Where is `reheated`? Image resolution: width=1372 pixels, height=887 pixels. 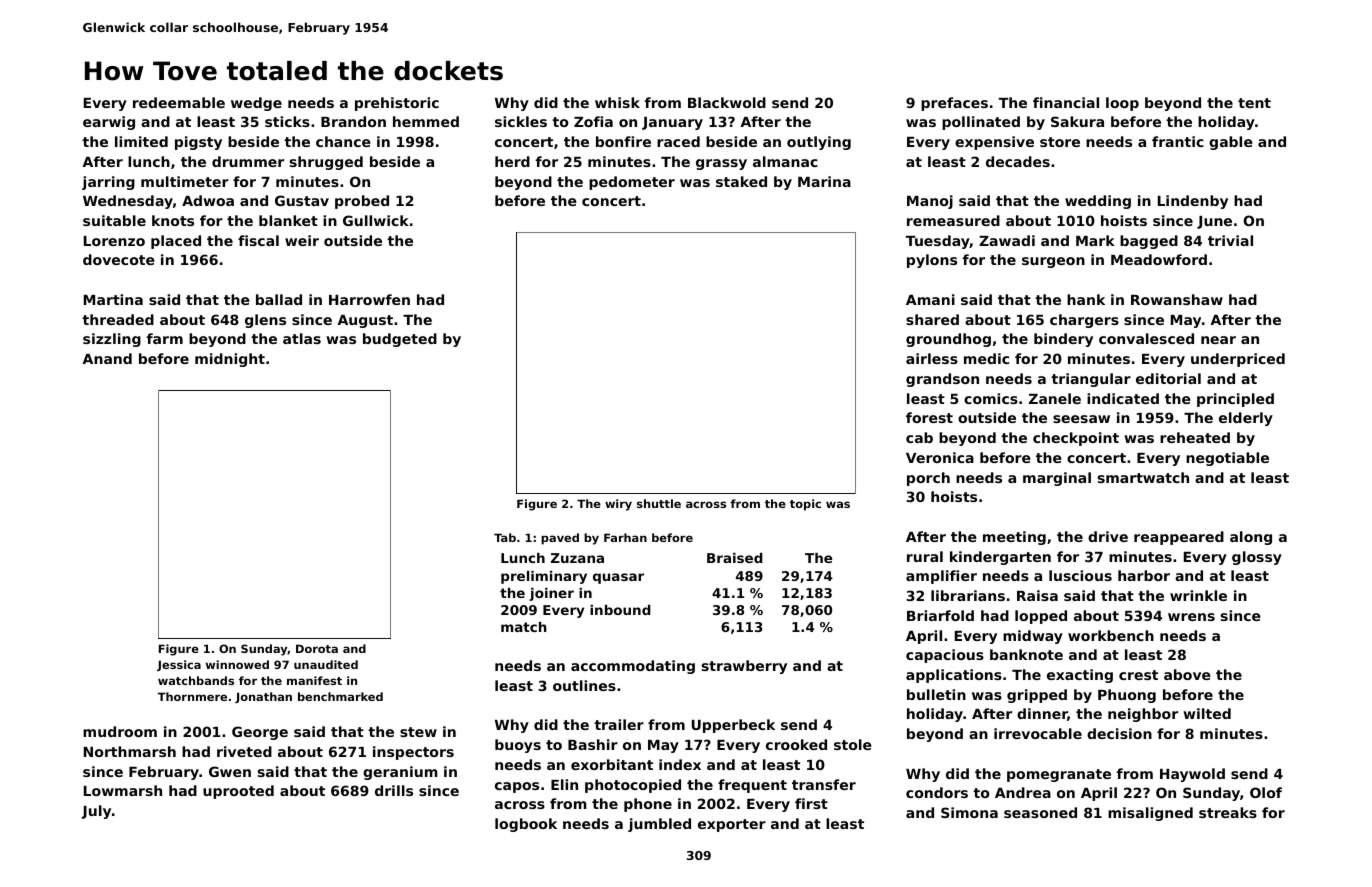
reheated is located at coordinates (1195, 437).
